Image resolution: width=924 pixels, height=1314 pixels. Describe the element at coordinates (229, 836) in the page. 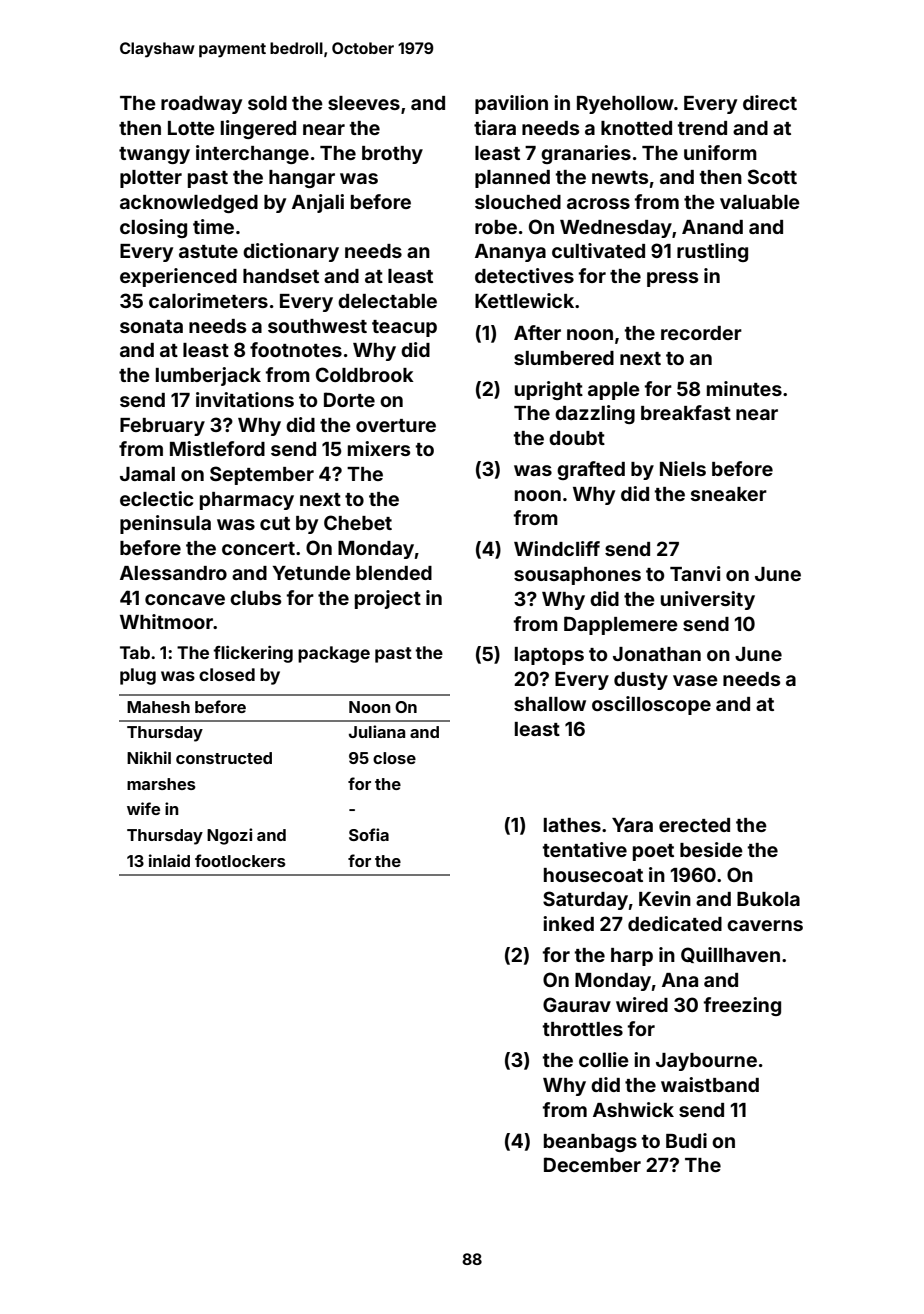

I see `Ngozi` at that location.
